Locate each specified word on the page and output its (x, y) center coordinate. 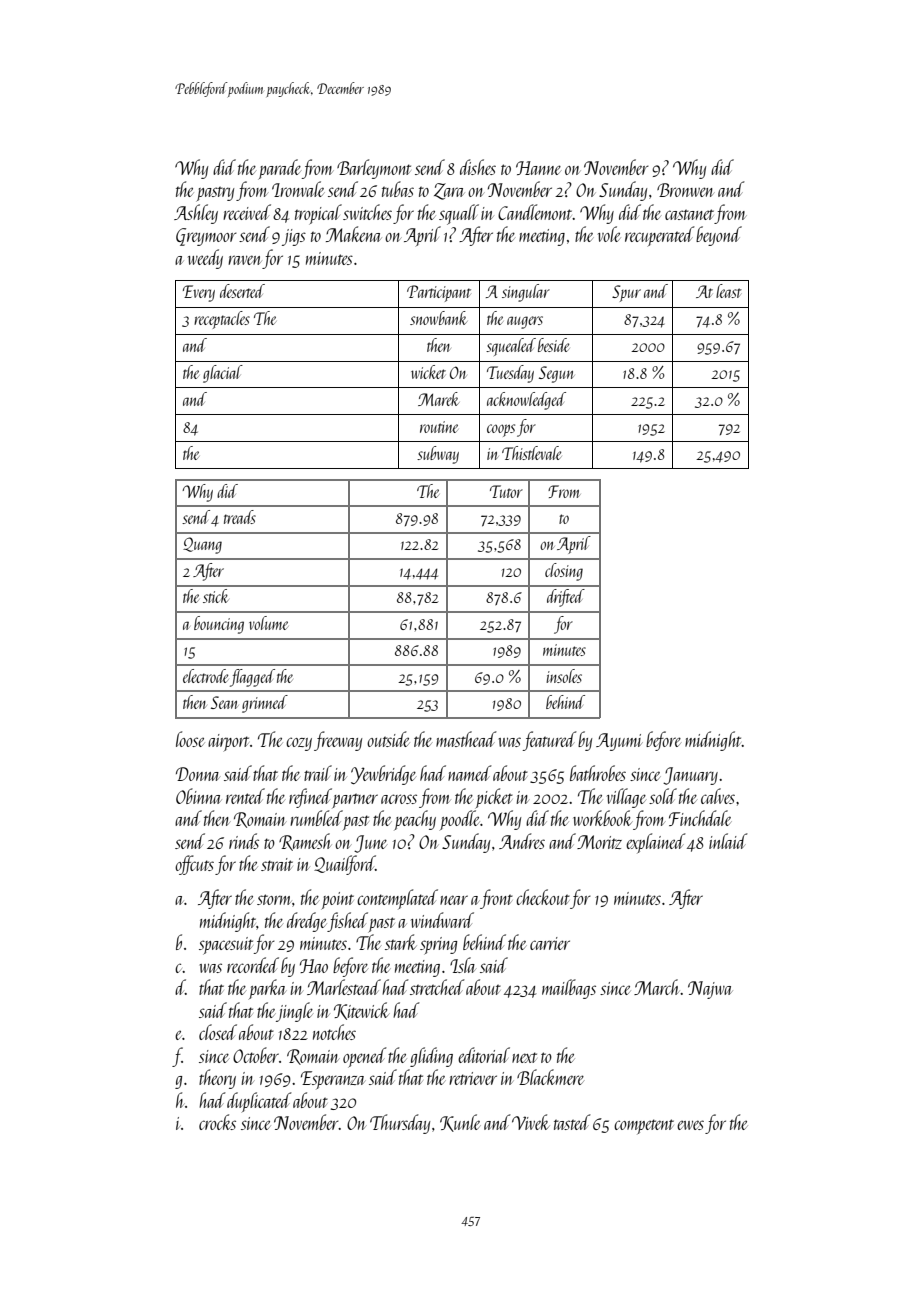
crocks (217, 1122)
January (690, 776)
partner (355, 801)
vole (609, 234)
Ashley (196, 214)
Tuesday (510, 374)
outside (388, 739)
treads (240, 517)
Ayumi (619, 742)
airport (228, 742)
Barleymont (374, 169)
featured (550, 741)
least (729, 291)
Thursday (400, 1124)
